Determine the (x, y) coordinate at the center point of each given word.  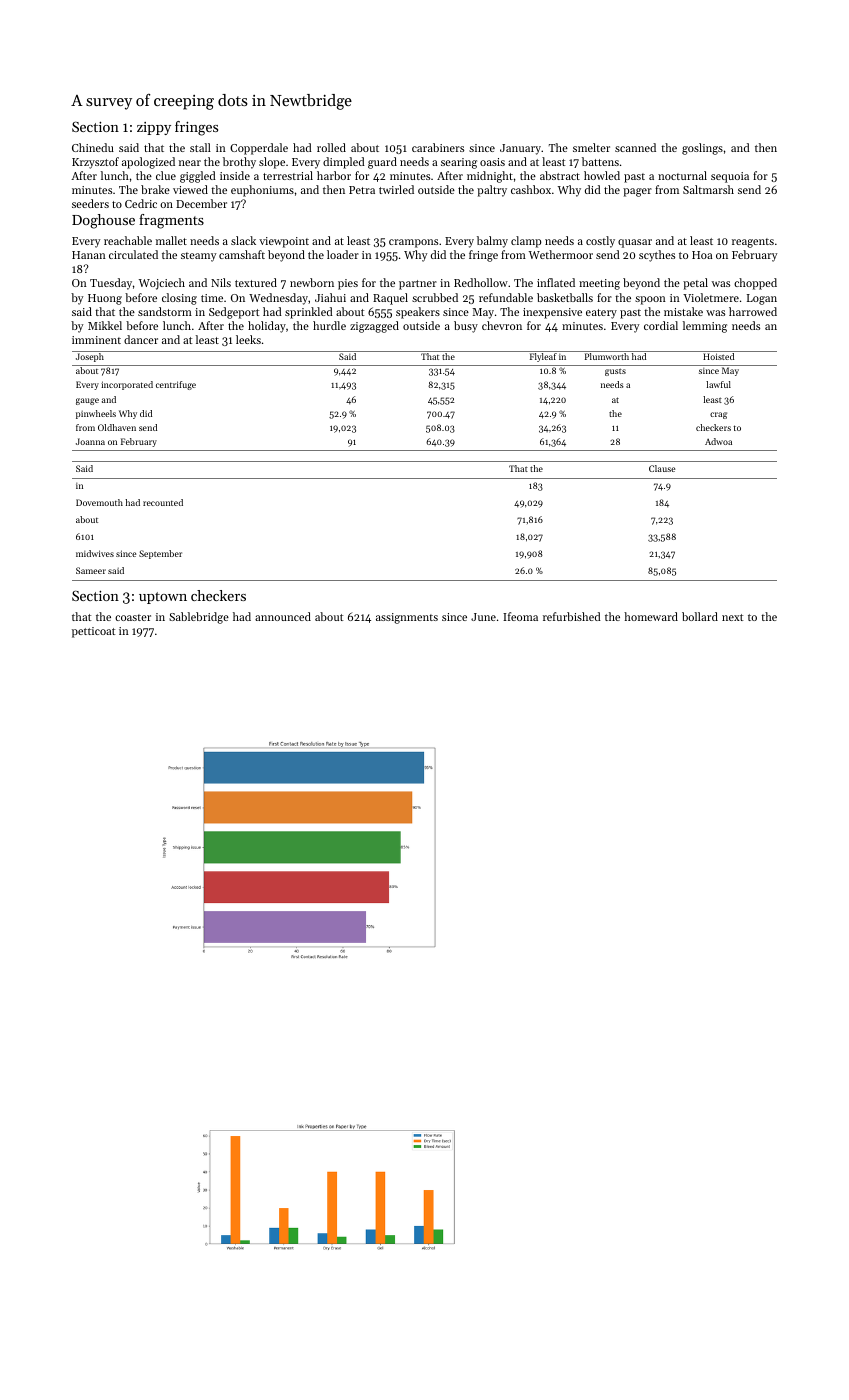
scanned (635, 147)
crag (718, 415)
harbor (334, 175)
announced (283, 616)
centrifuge (176, 385)
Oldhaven (117, 427)
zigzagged (374, 327)
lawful (718, 384)
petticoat (94, 632)
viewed (190, 189)
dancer (141, 339)
